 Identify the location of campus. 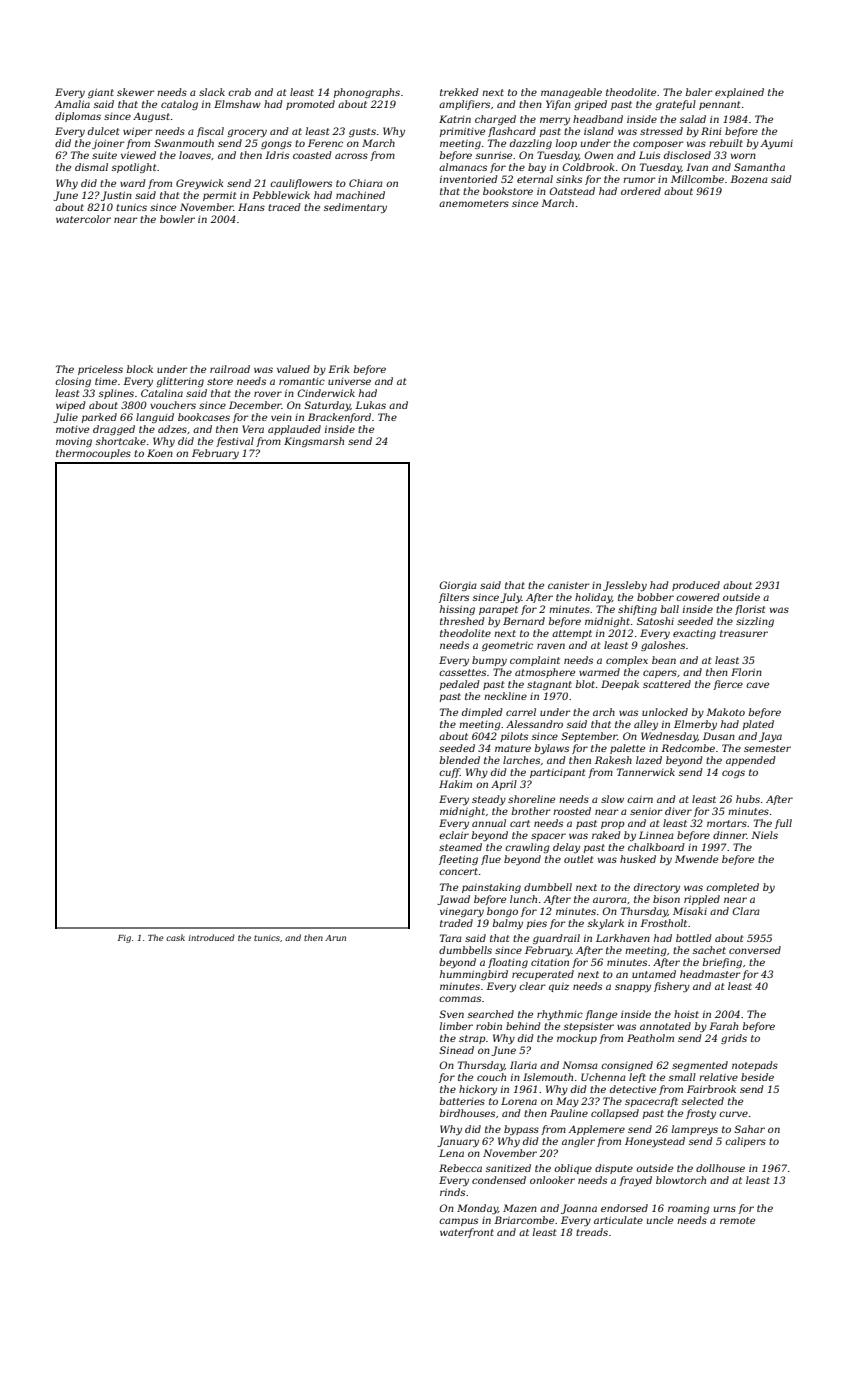
(458, 1222).
